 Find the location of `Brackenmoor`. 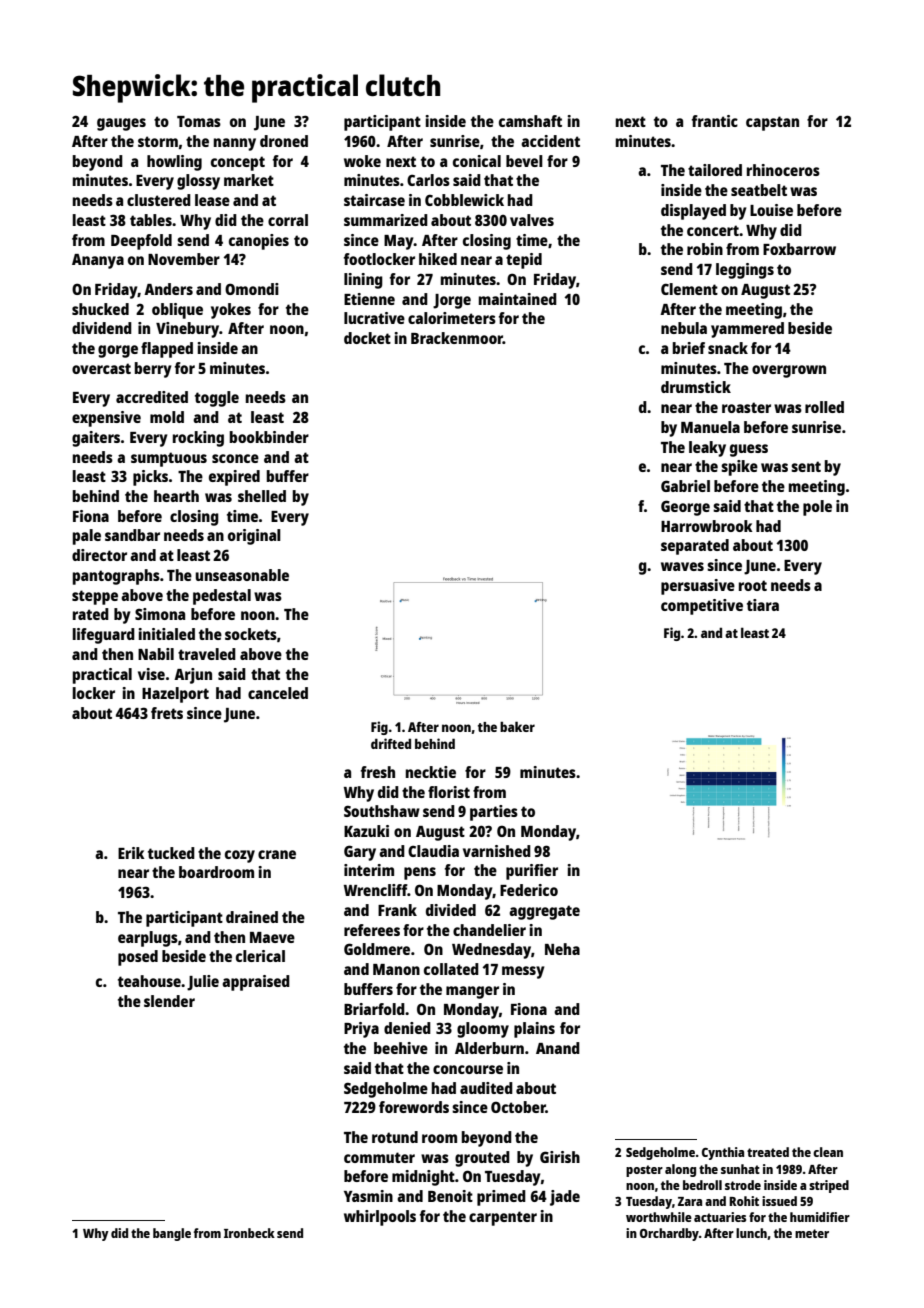

Brackenmoor is located at coordinates (457, 338).
